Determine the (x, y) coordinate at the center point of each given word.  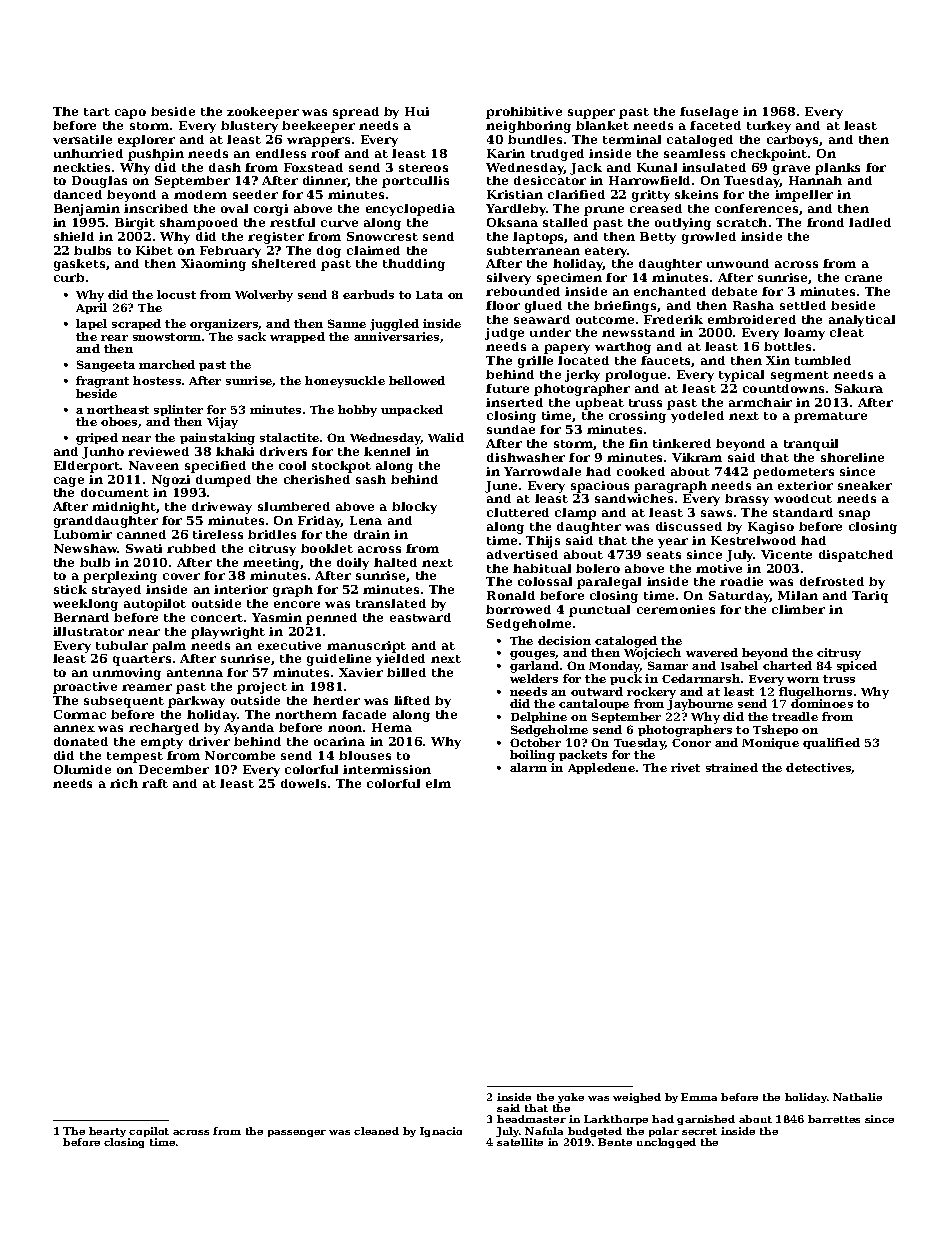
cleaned (376, 1131)
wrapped (297, 337)
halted (395, 562)
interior (241, 589)
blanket (602, 125)
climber (798, 609)
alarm (528, 767)
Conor (691, 743)
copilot (149, 1132)
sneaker (865, 485)
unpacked (412, 410)
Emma (699, 1097)
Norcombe (240, 755)
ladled (870, 222)
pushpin (156, 155)
